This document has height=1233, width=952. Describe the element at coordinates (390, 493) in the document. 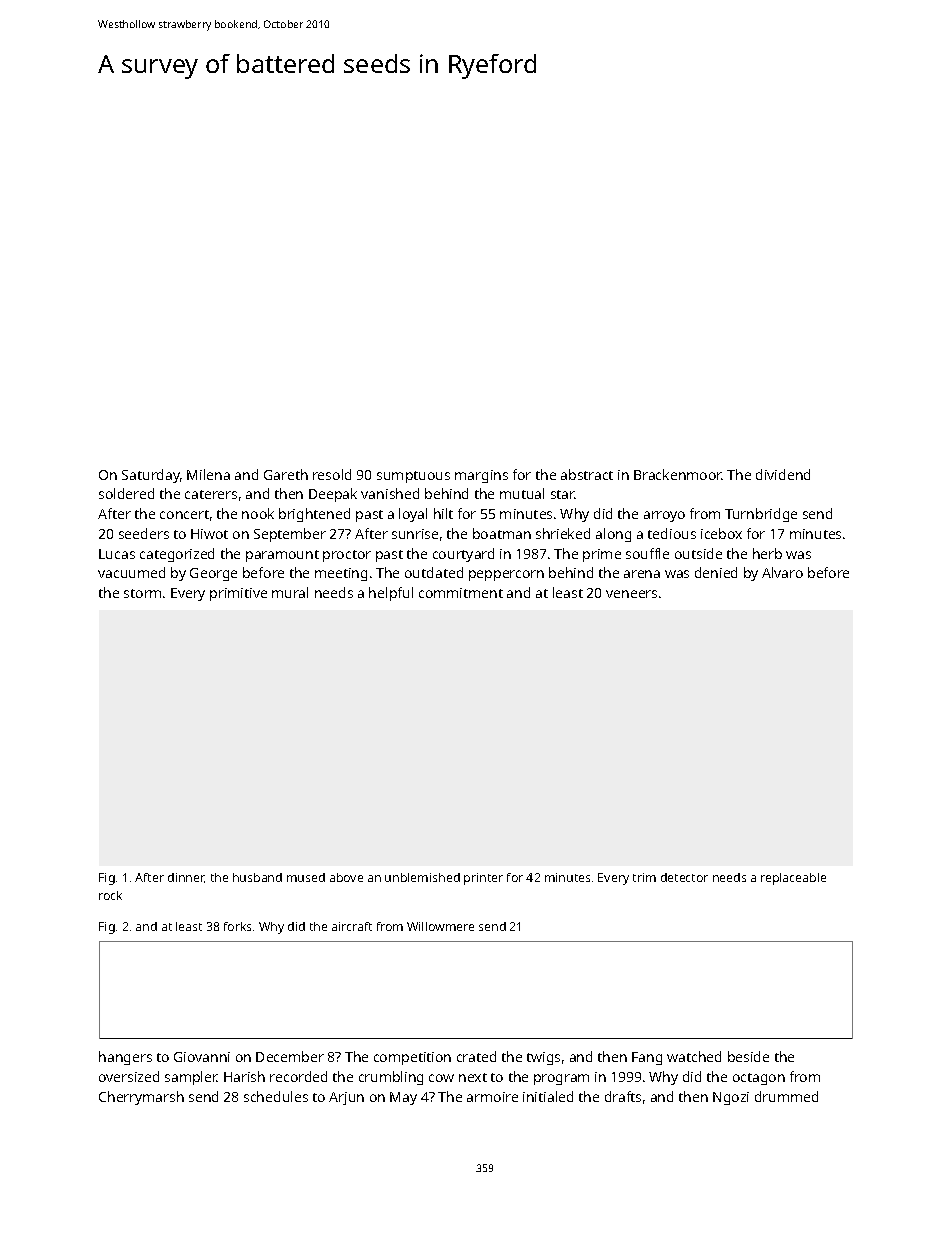

I see `vanished` at that location.
